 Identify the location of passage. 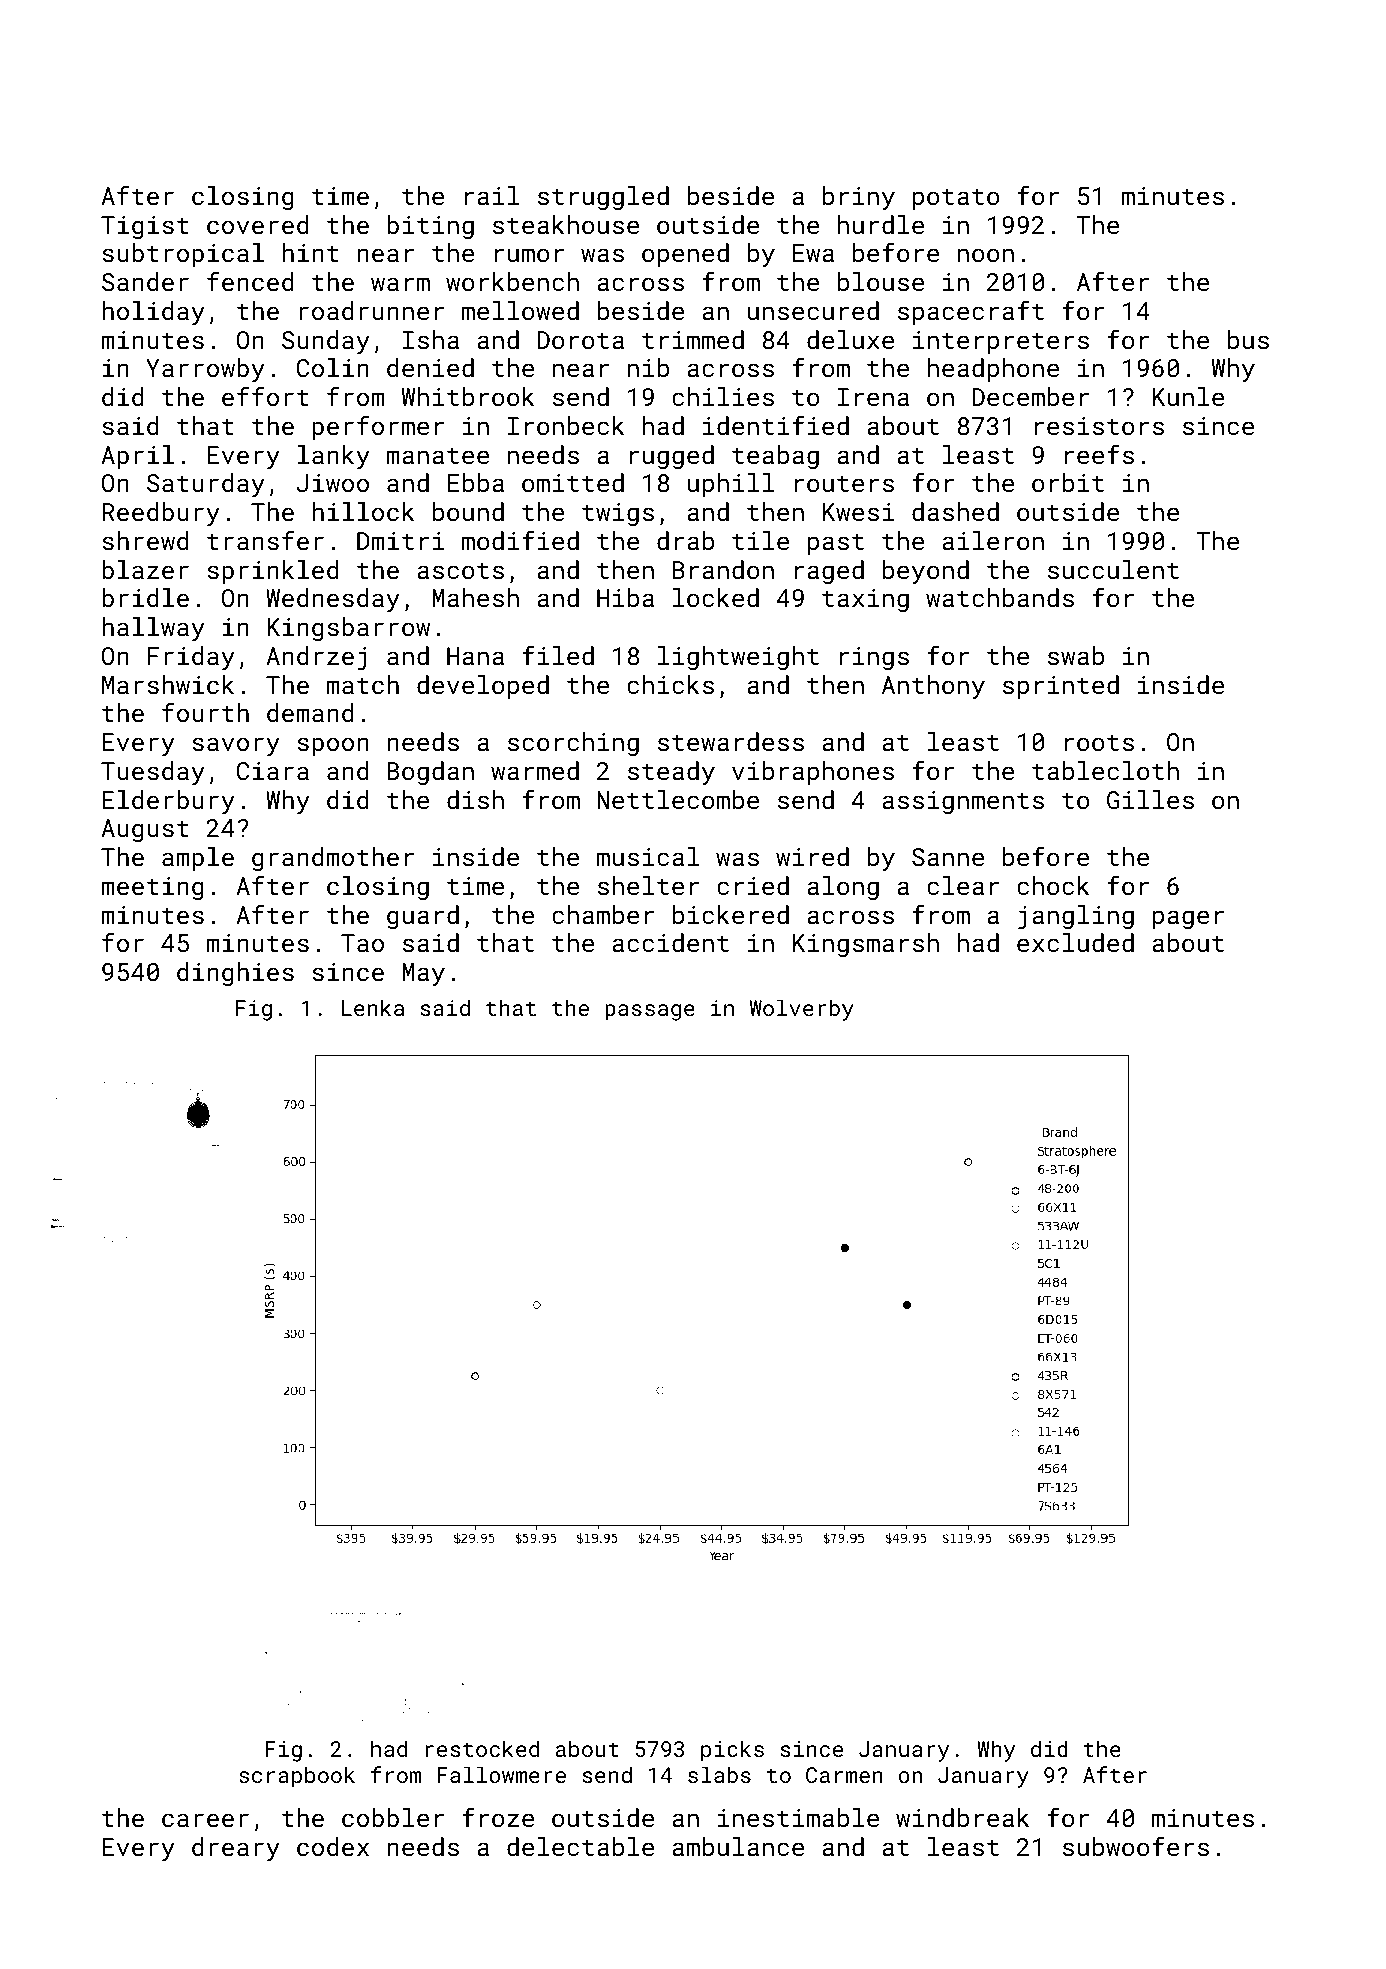
(650, 1012).
